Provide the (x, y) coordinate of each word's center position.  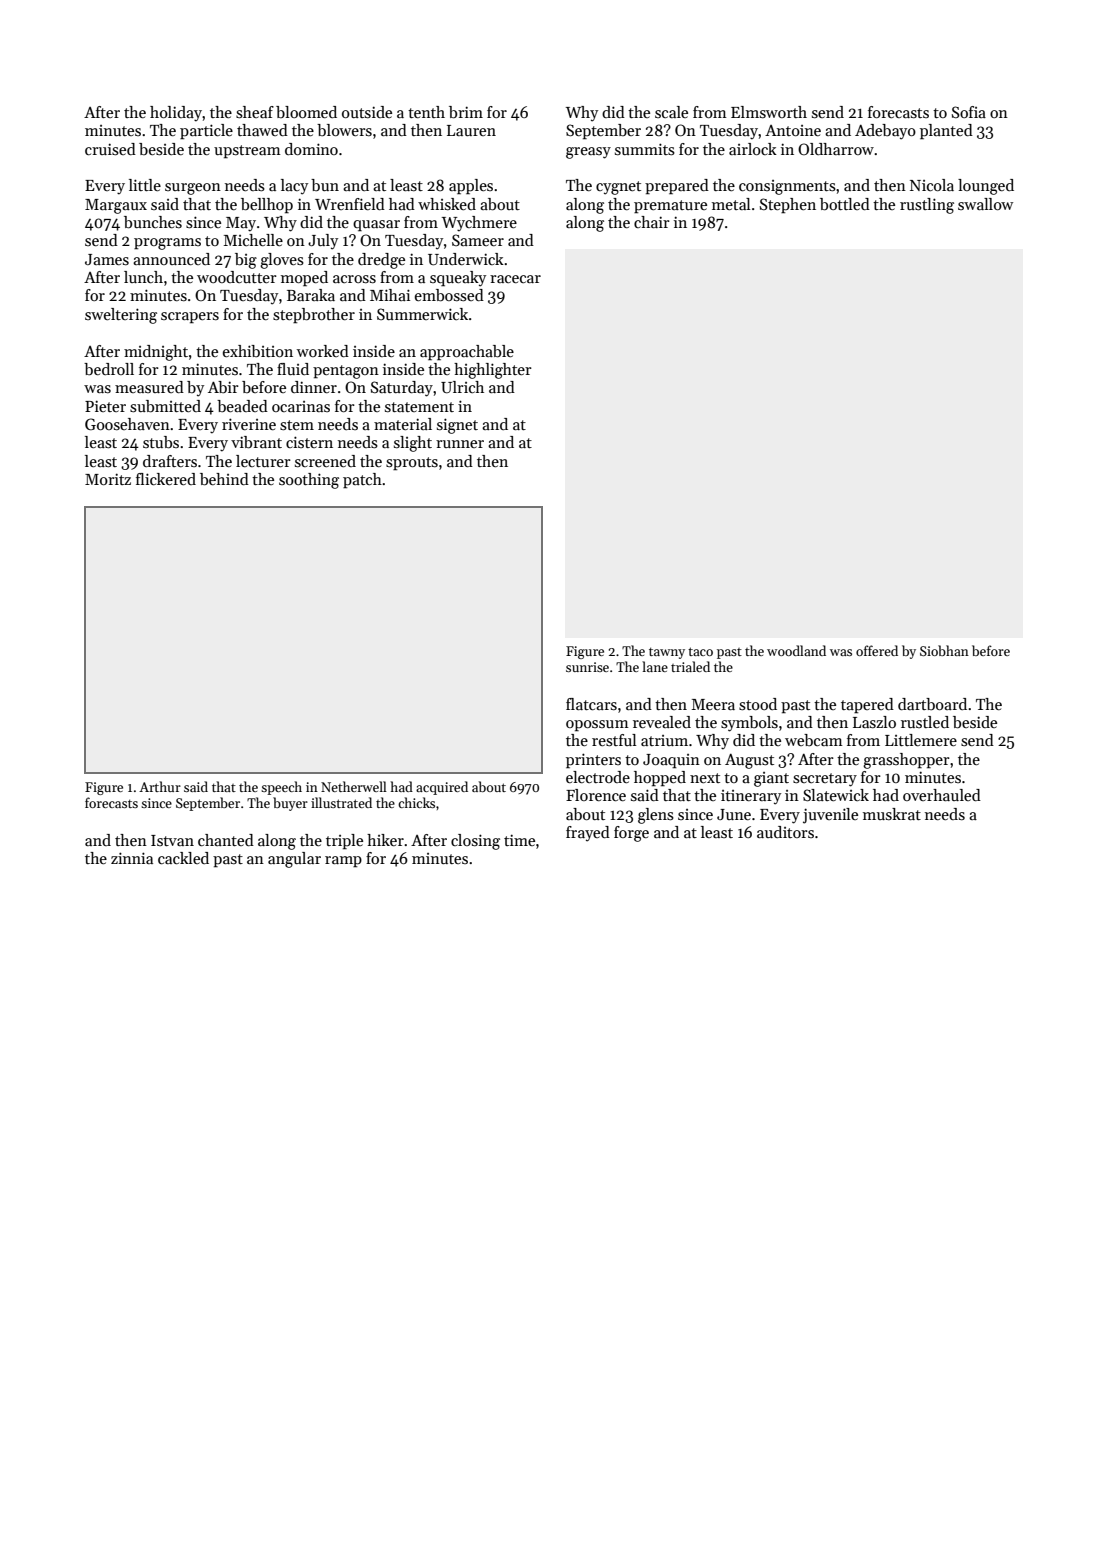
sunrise (587, 667)
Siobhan (944, 650)
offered (877, 650)
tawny (667, 653)
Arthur (160, 786)
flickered (166, 479)
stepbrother (314, 316)
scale (671, 112)
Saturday (402, 389)
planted (946, 132)
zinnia (132, 858)
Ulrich (462, 387)
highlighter (493, 371)
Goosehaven (127, 424)
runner (460, 444)
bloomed (306, 112)
